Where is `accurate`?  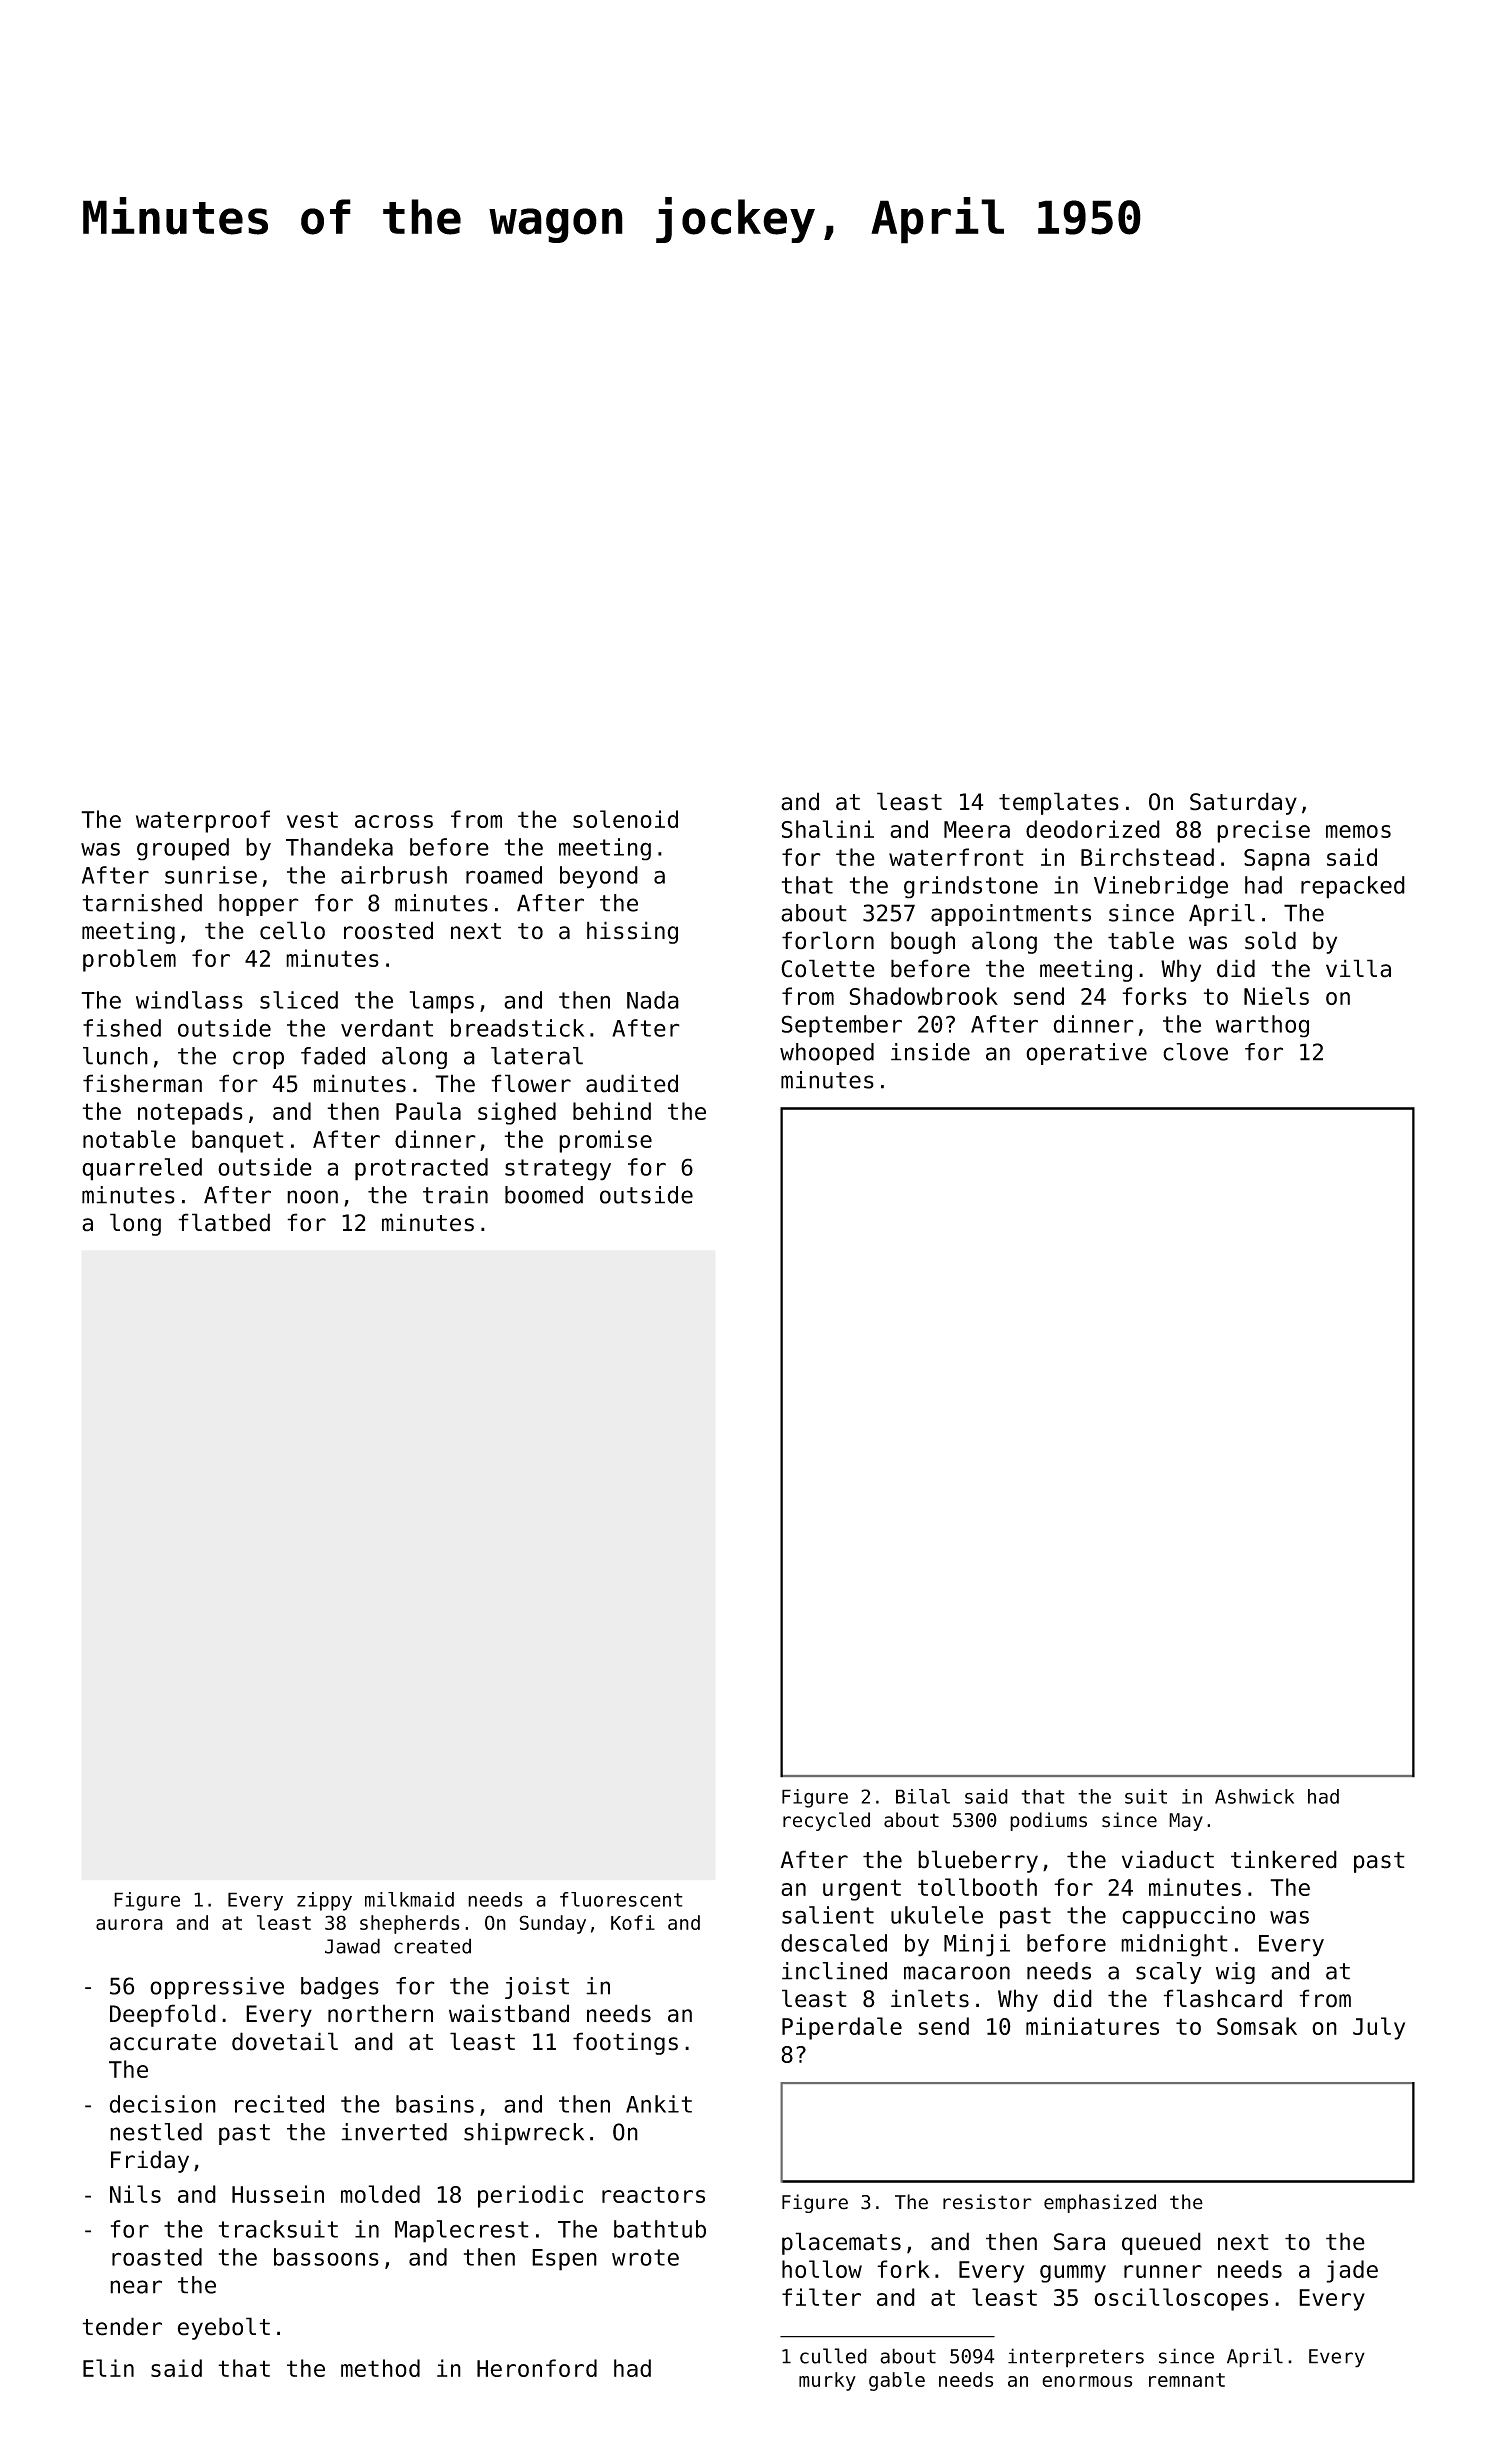
accurate is located at coordinates (163, 2042).
